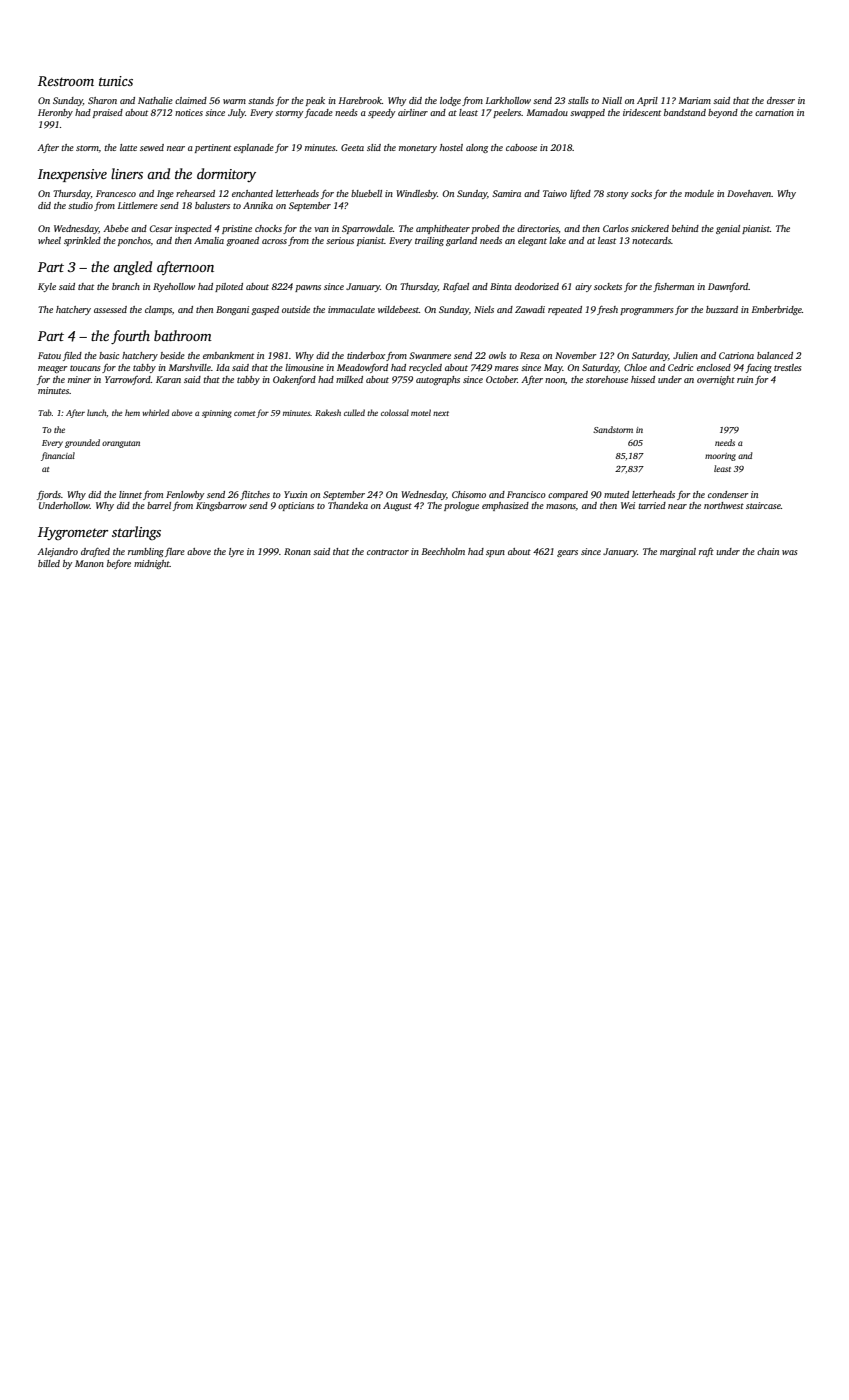 Image resolution: width=849 pixels, height=1400 pixels. I want to click on Mamadou, so click(547, 112).
